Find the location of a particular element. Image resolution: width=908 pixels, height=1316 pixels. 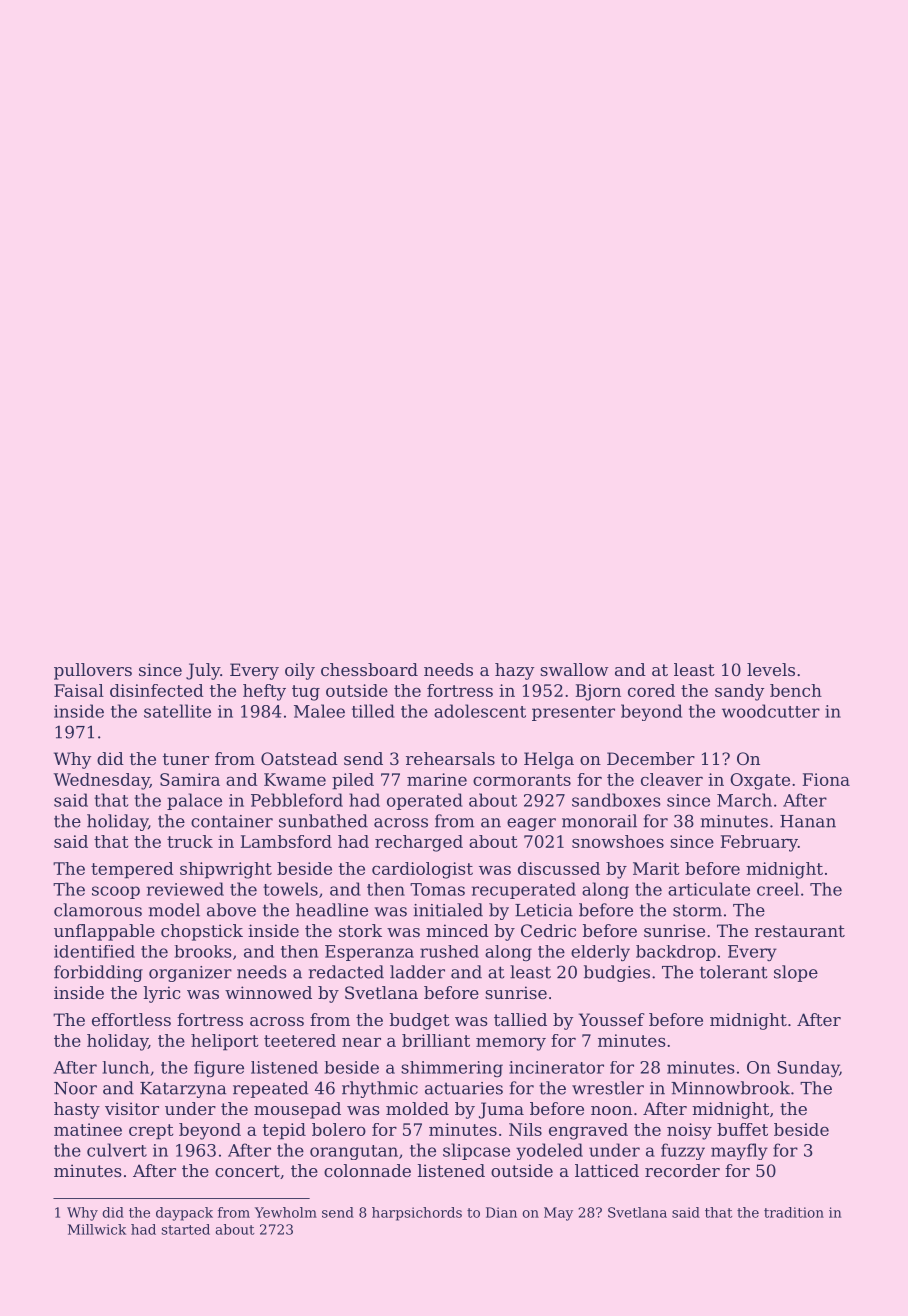

tradition is located at coordinates (794, 1212).
